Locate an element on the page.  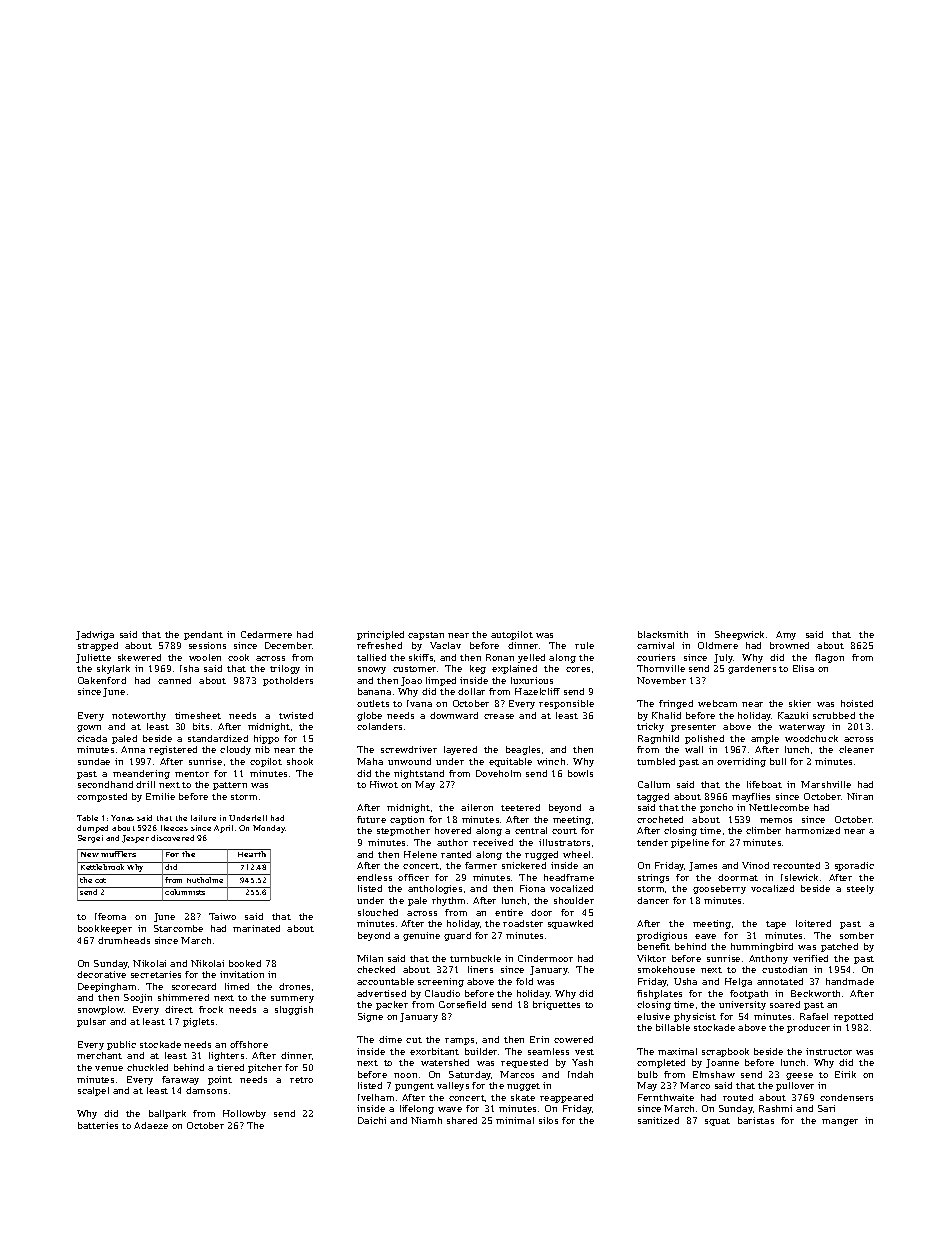
Vaclav is located at coordinates (445, 645).
